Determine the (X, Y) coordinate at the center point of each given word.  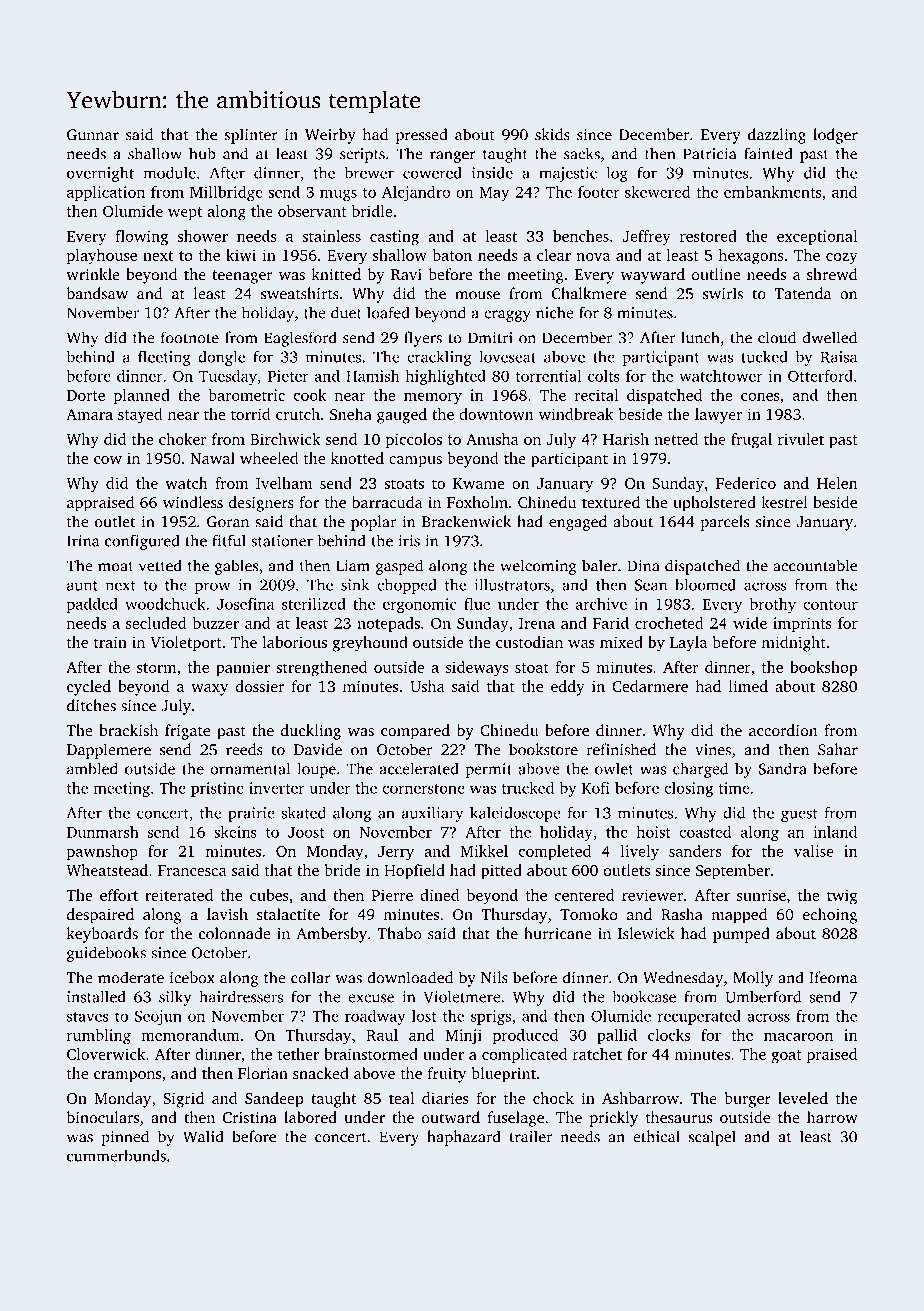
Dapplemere (109, 751)
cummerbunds (116, 1155)
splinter (251, 136)
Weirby (330, 136)
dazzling (777, 136)
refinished (621, 749)
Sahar (838, 749)
